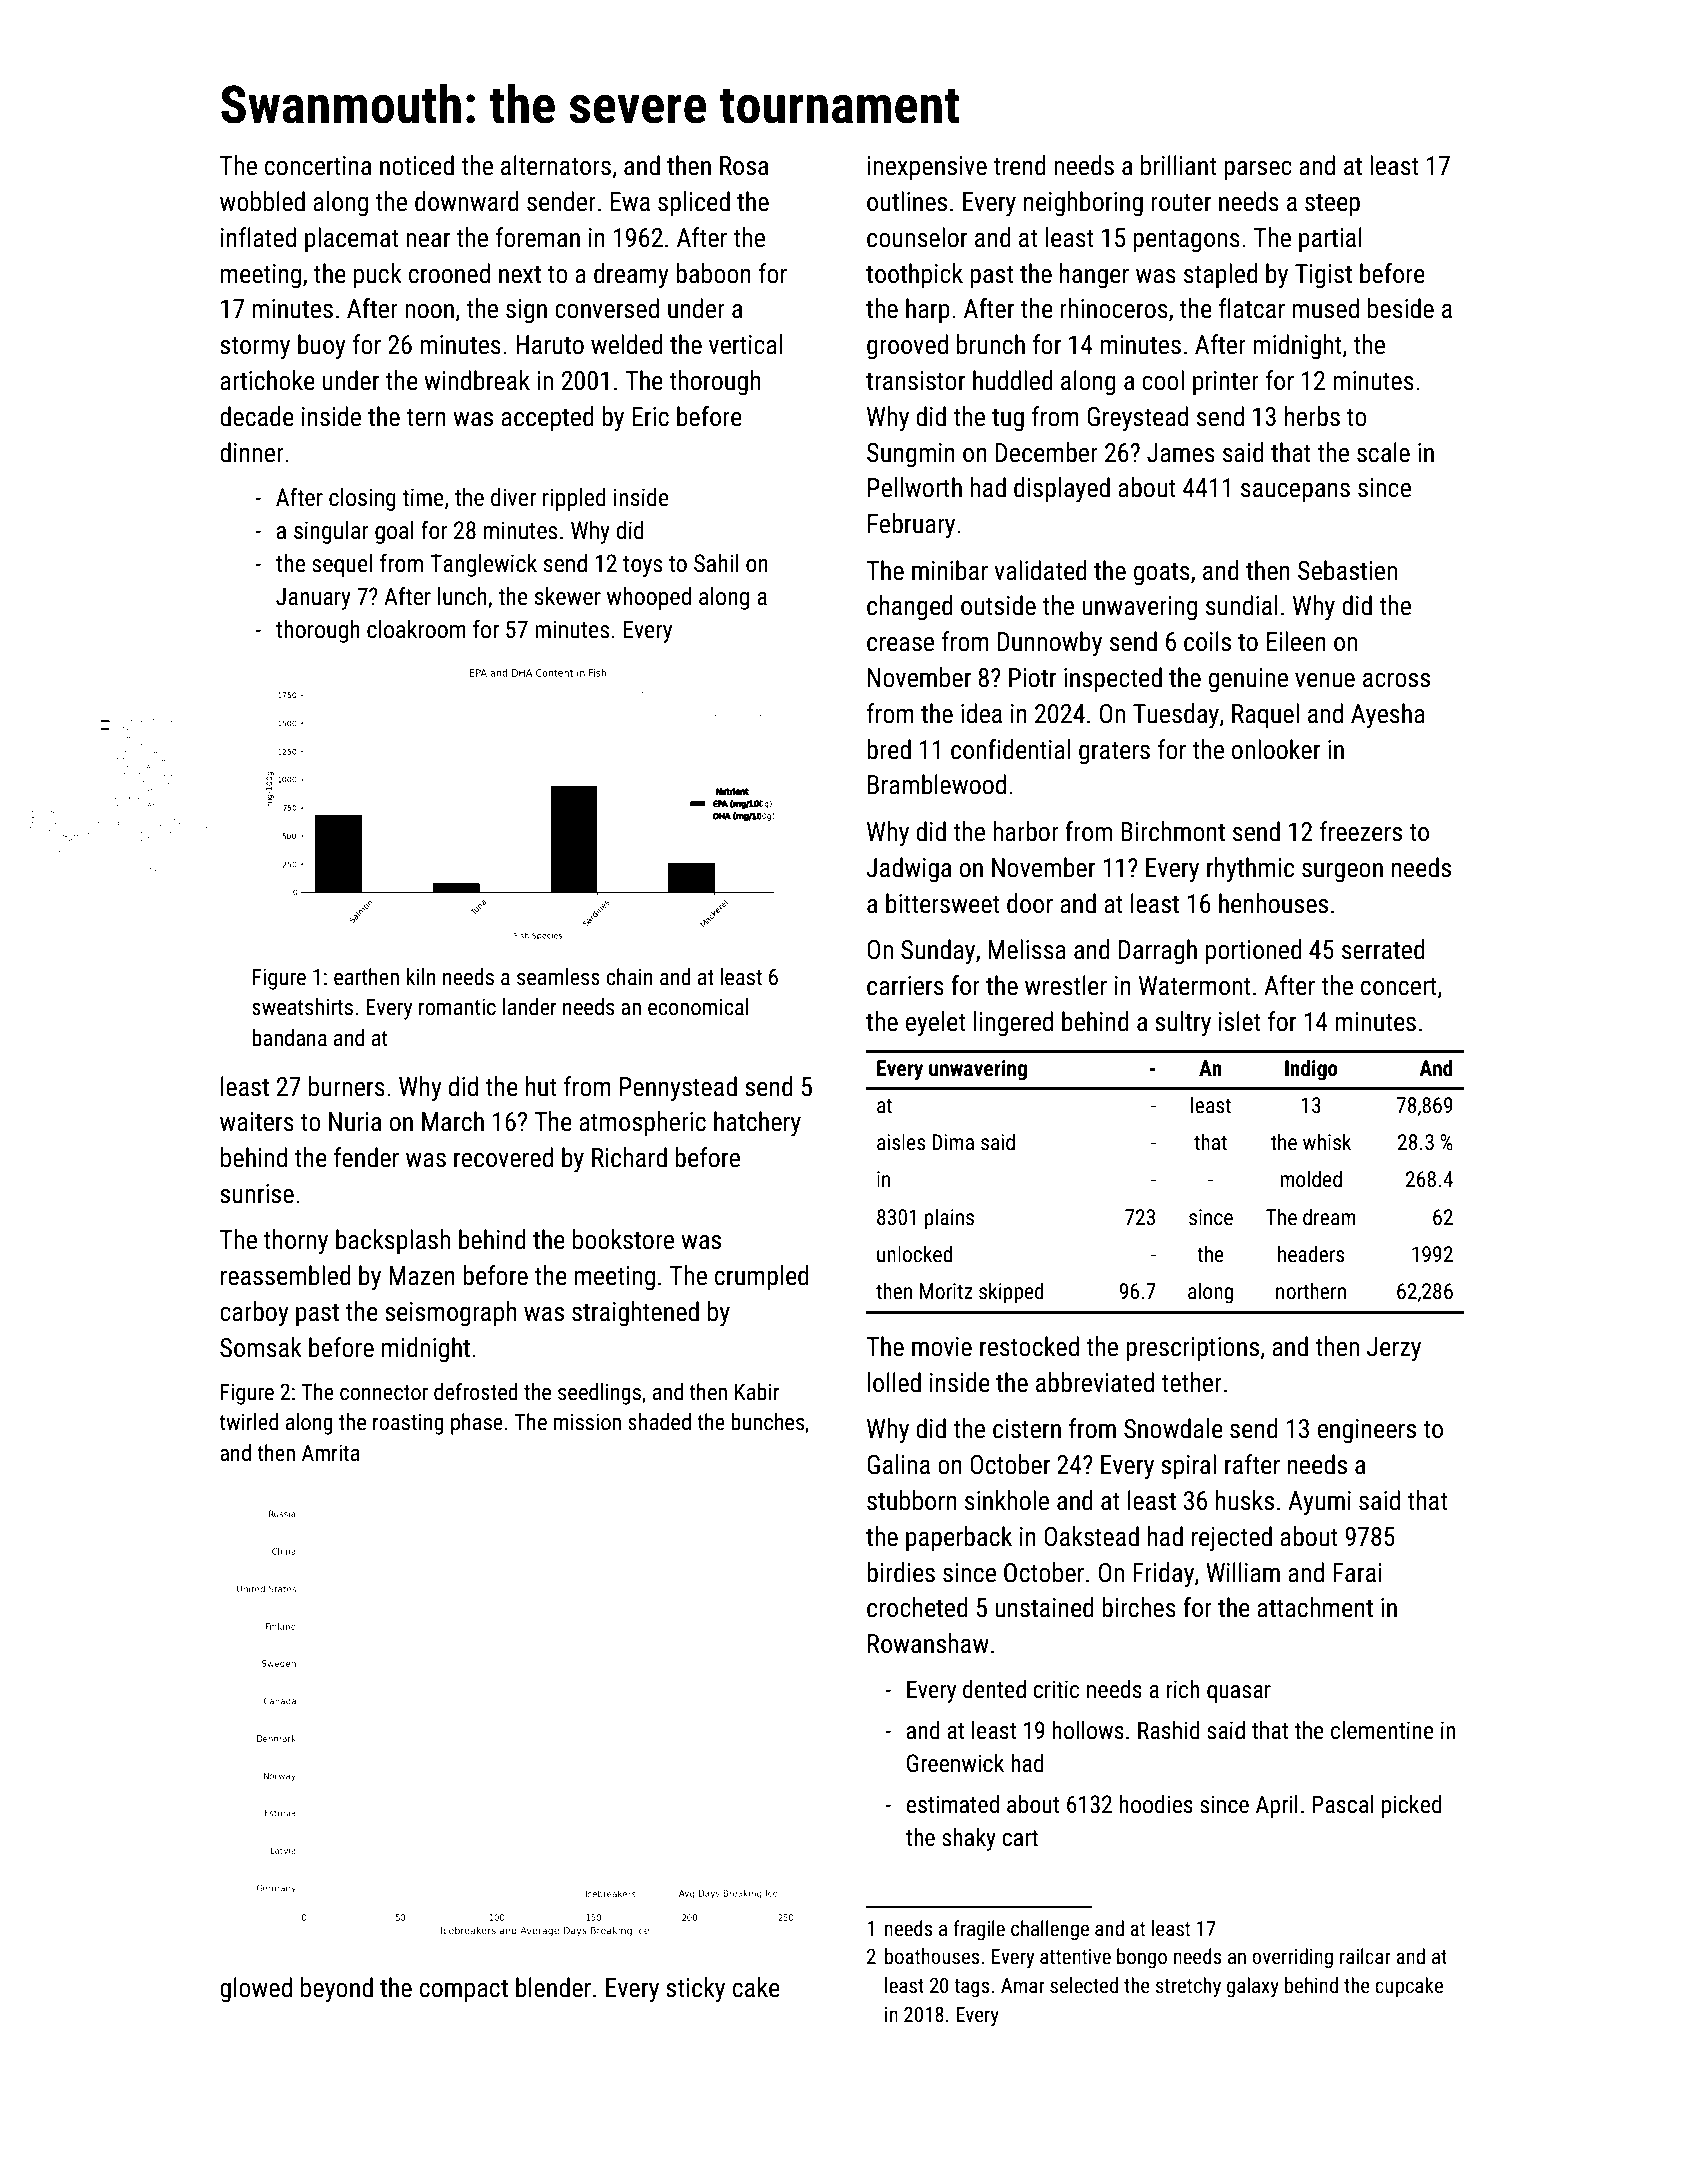  I want to click on northern, so click(1311, 1290).
